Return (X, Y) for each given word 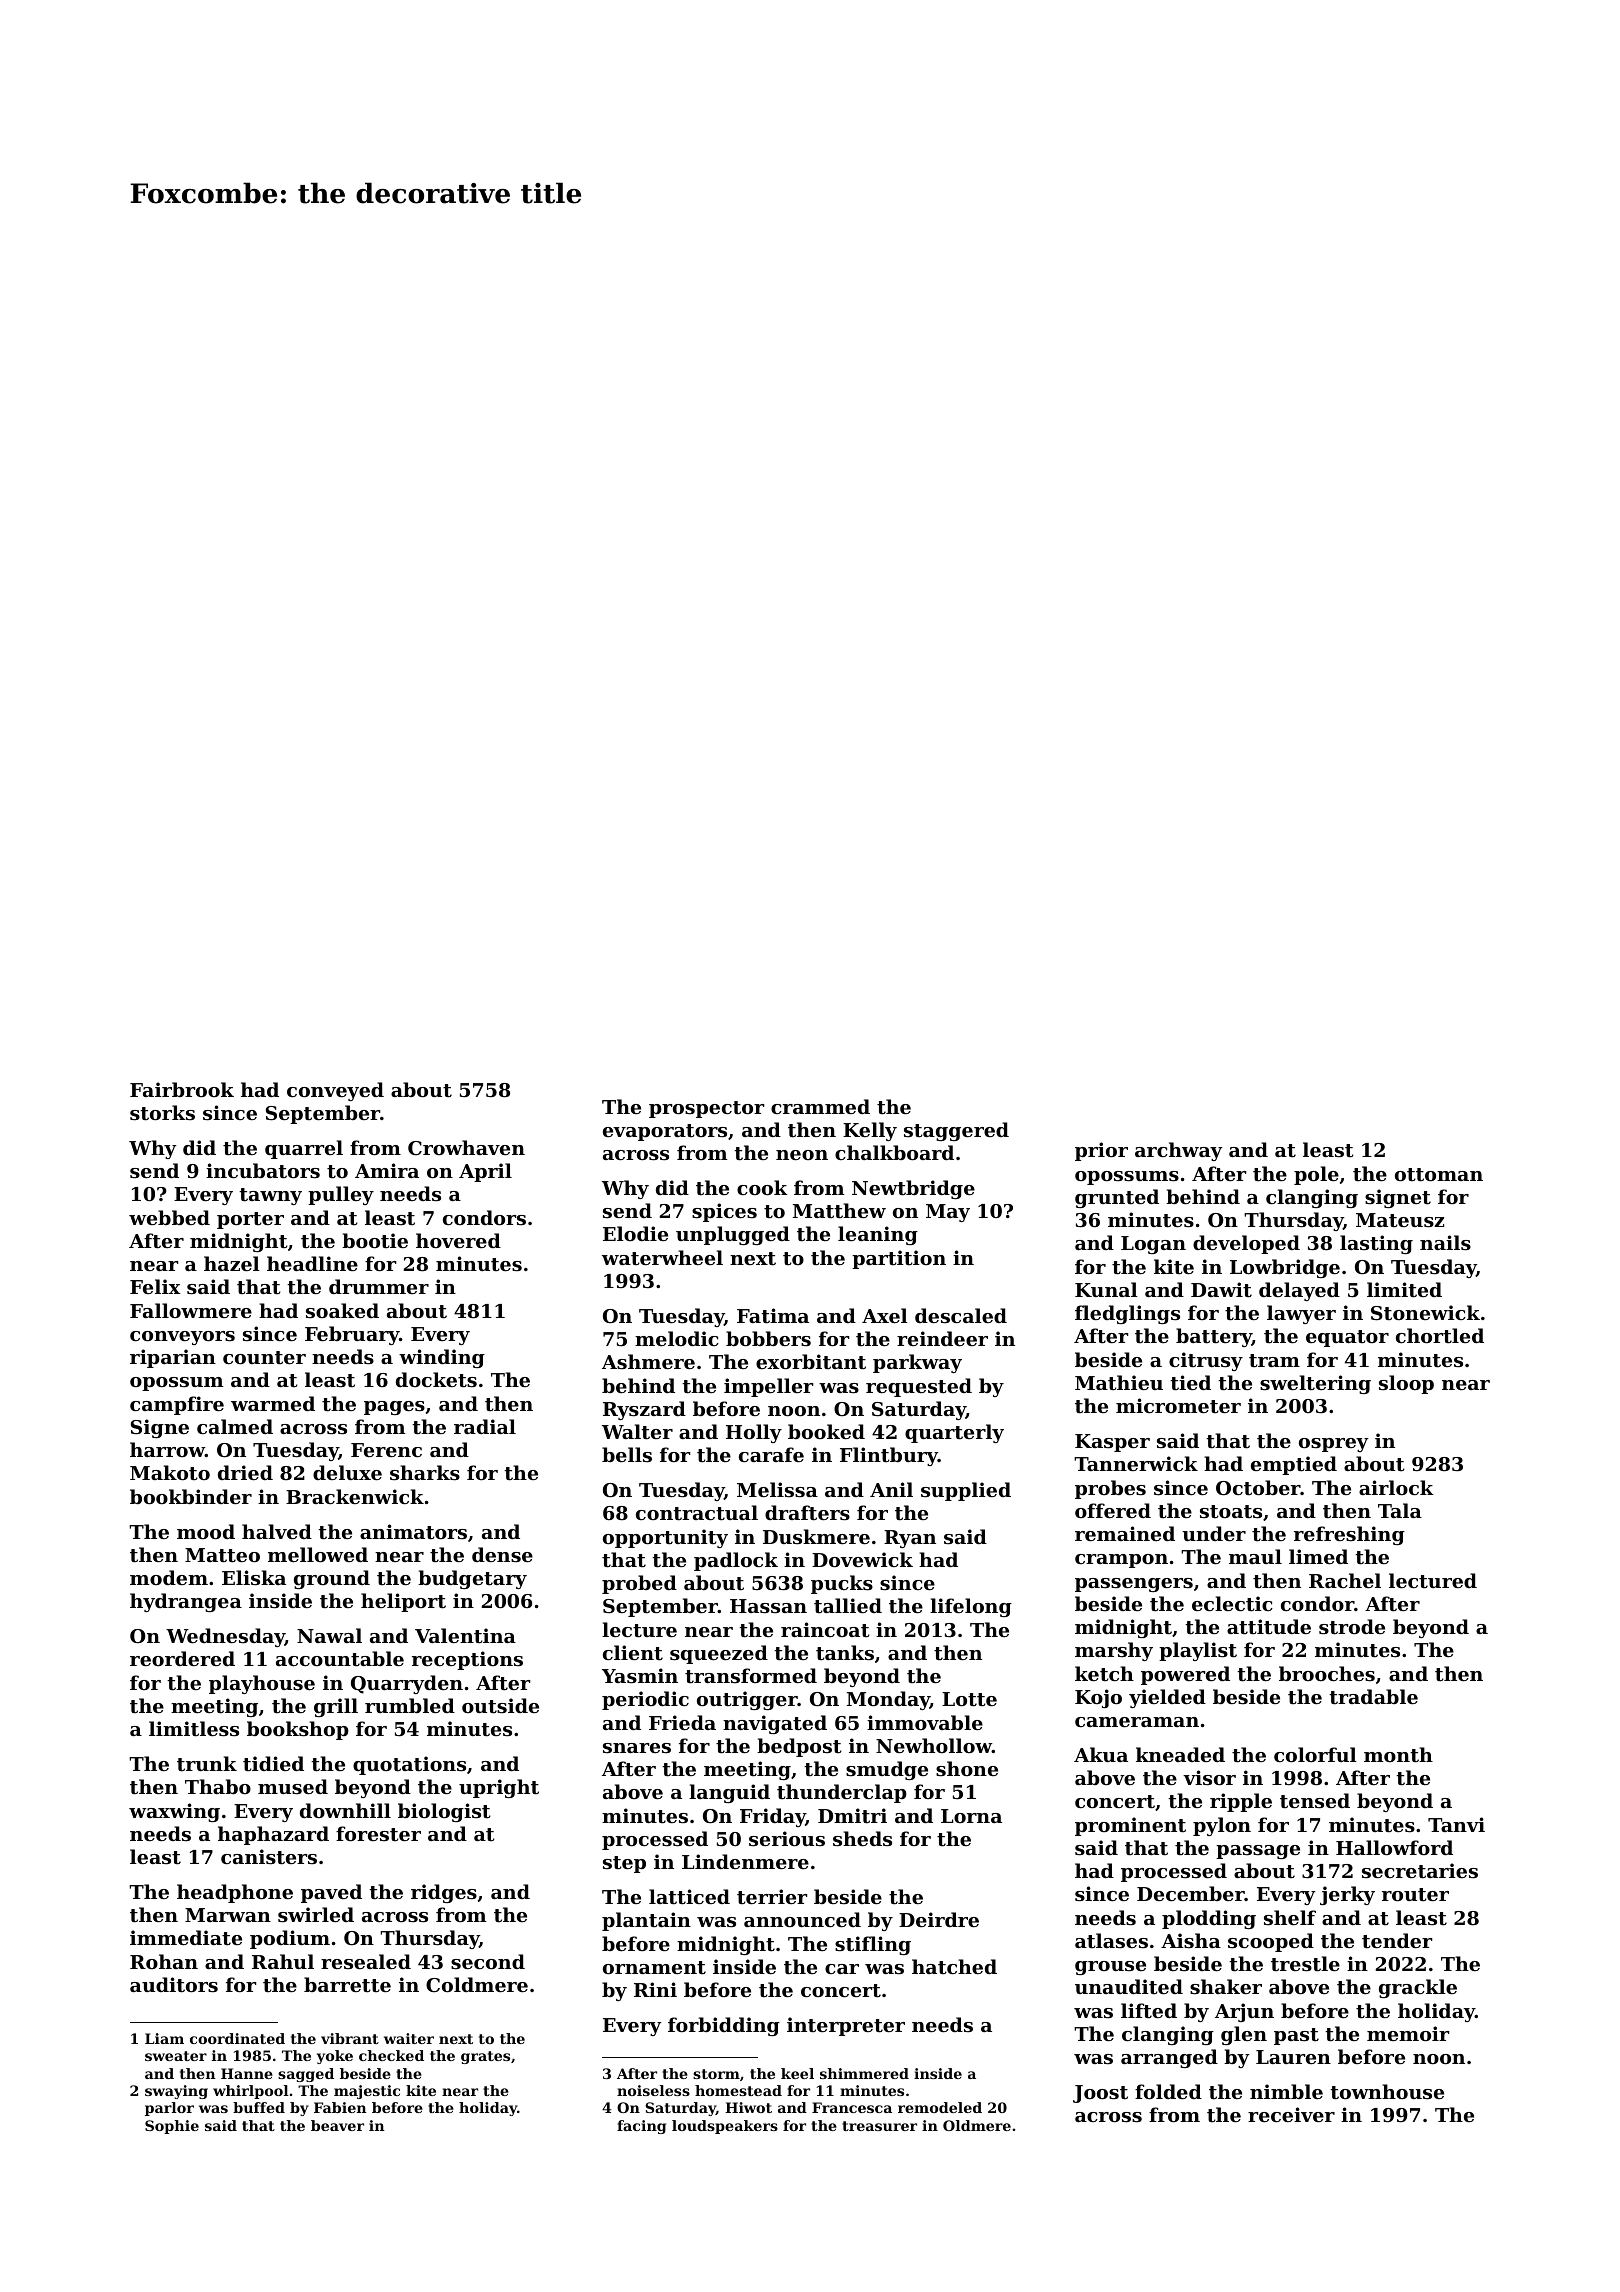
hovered (458, 1240)
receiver (1291, 2114)
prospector (706, 1109)
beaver (337, 2125)
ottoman (1439, 1175)
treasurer (879, 2126)
